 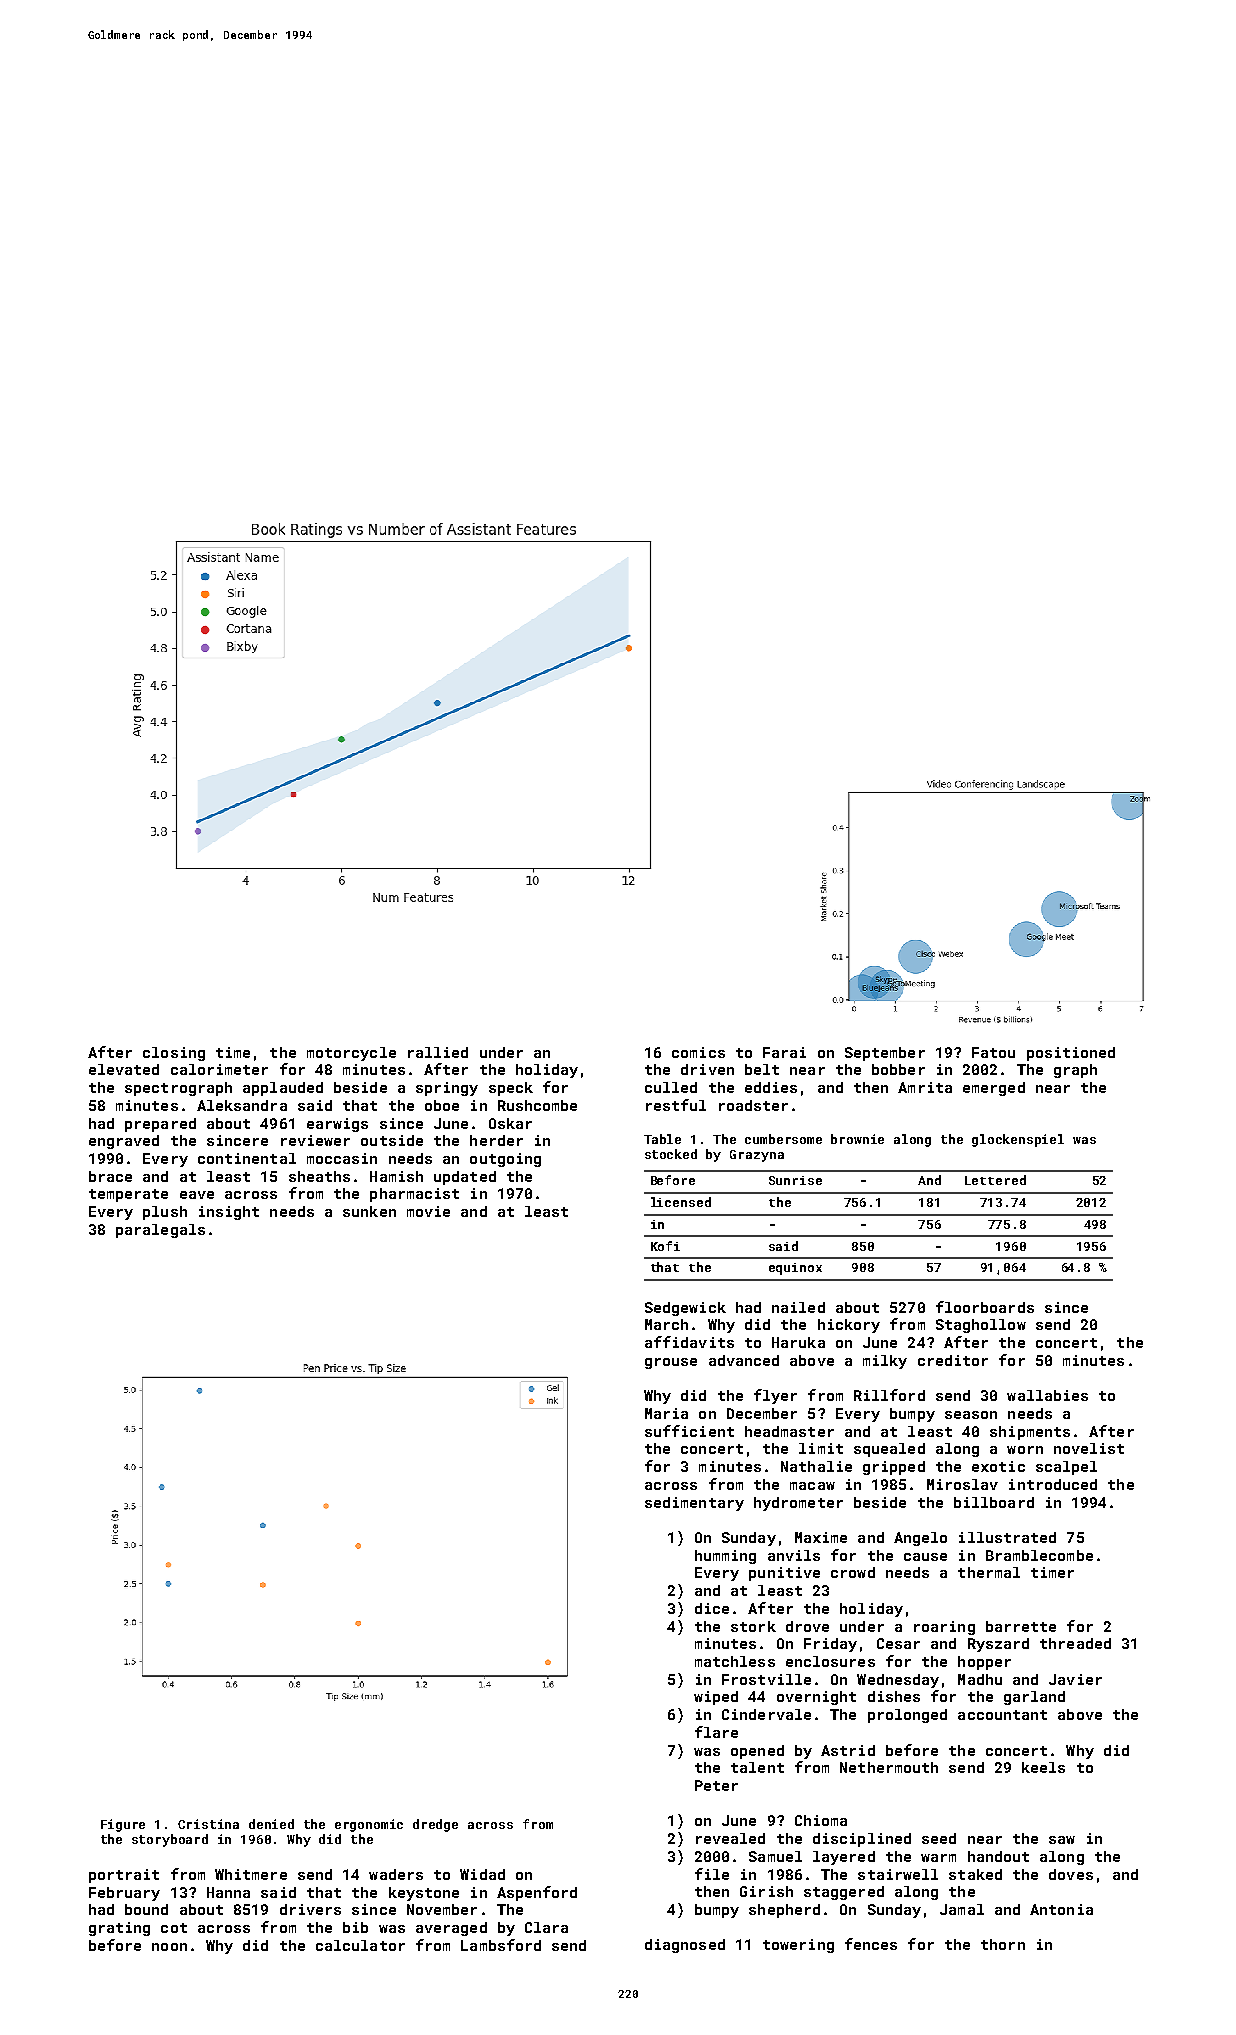 What do you see at coordinates (907, 1716) in the image?
I see `prolonged` at bounding box center [907, 1716].
